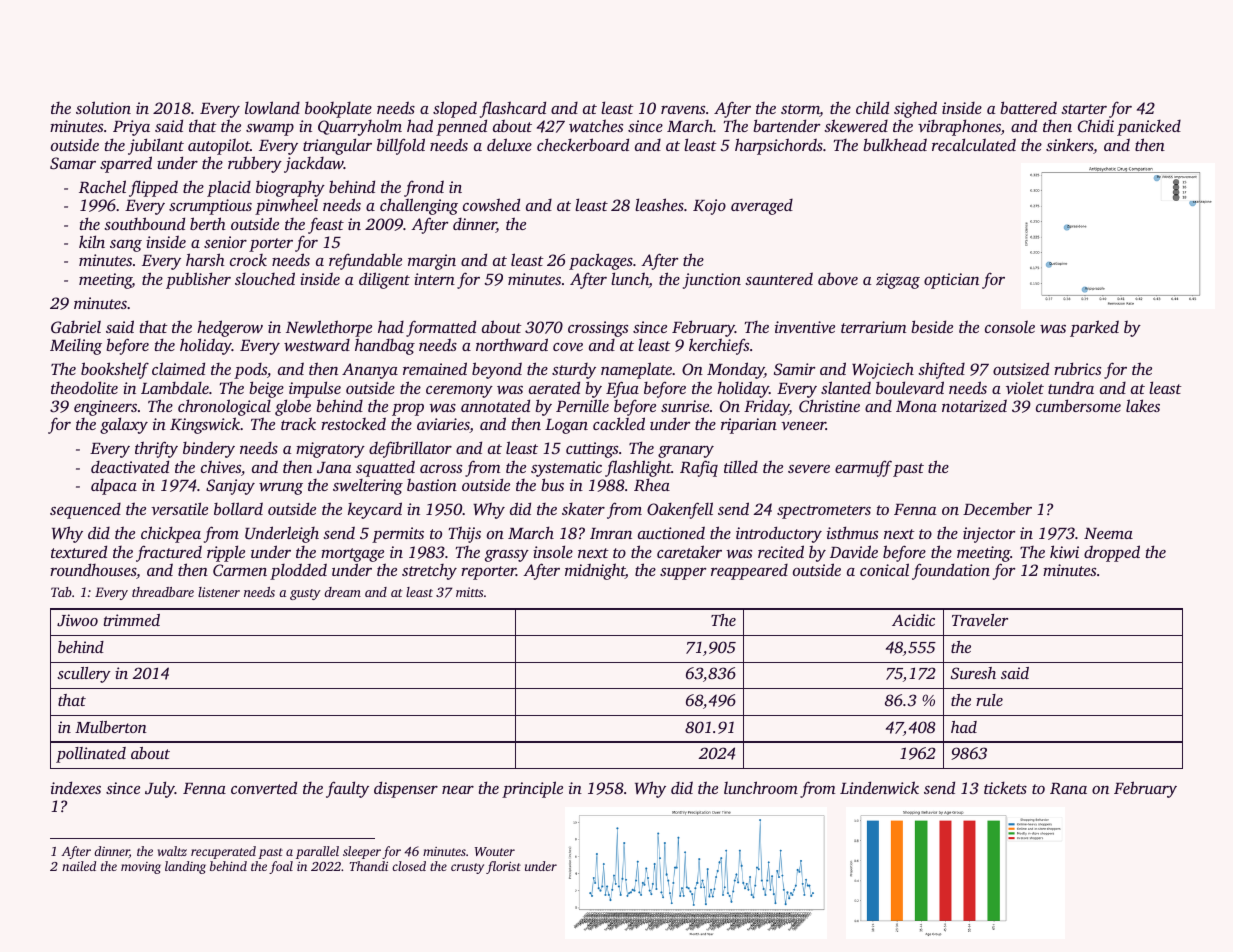 This screenshot has height=952, width=1233. What do you see at coordinates (1108, 533) in the screenshot?
I see `Neema` at bounding box center [1108, 533].
